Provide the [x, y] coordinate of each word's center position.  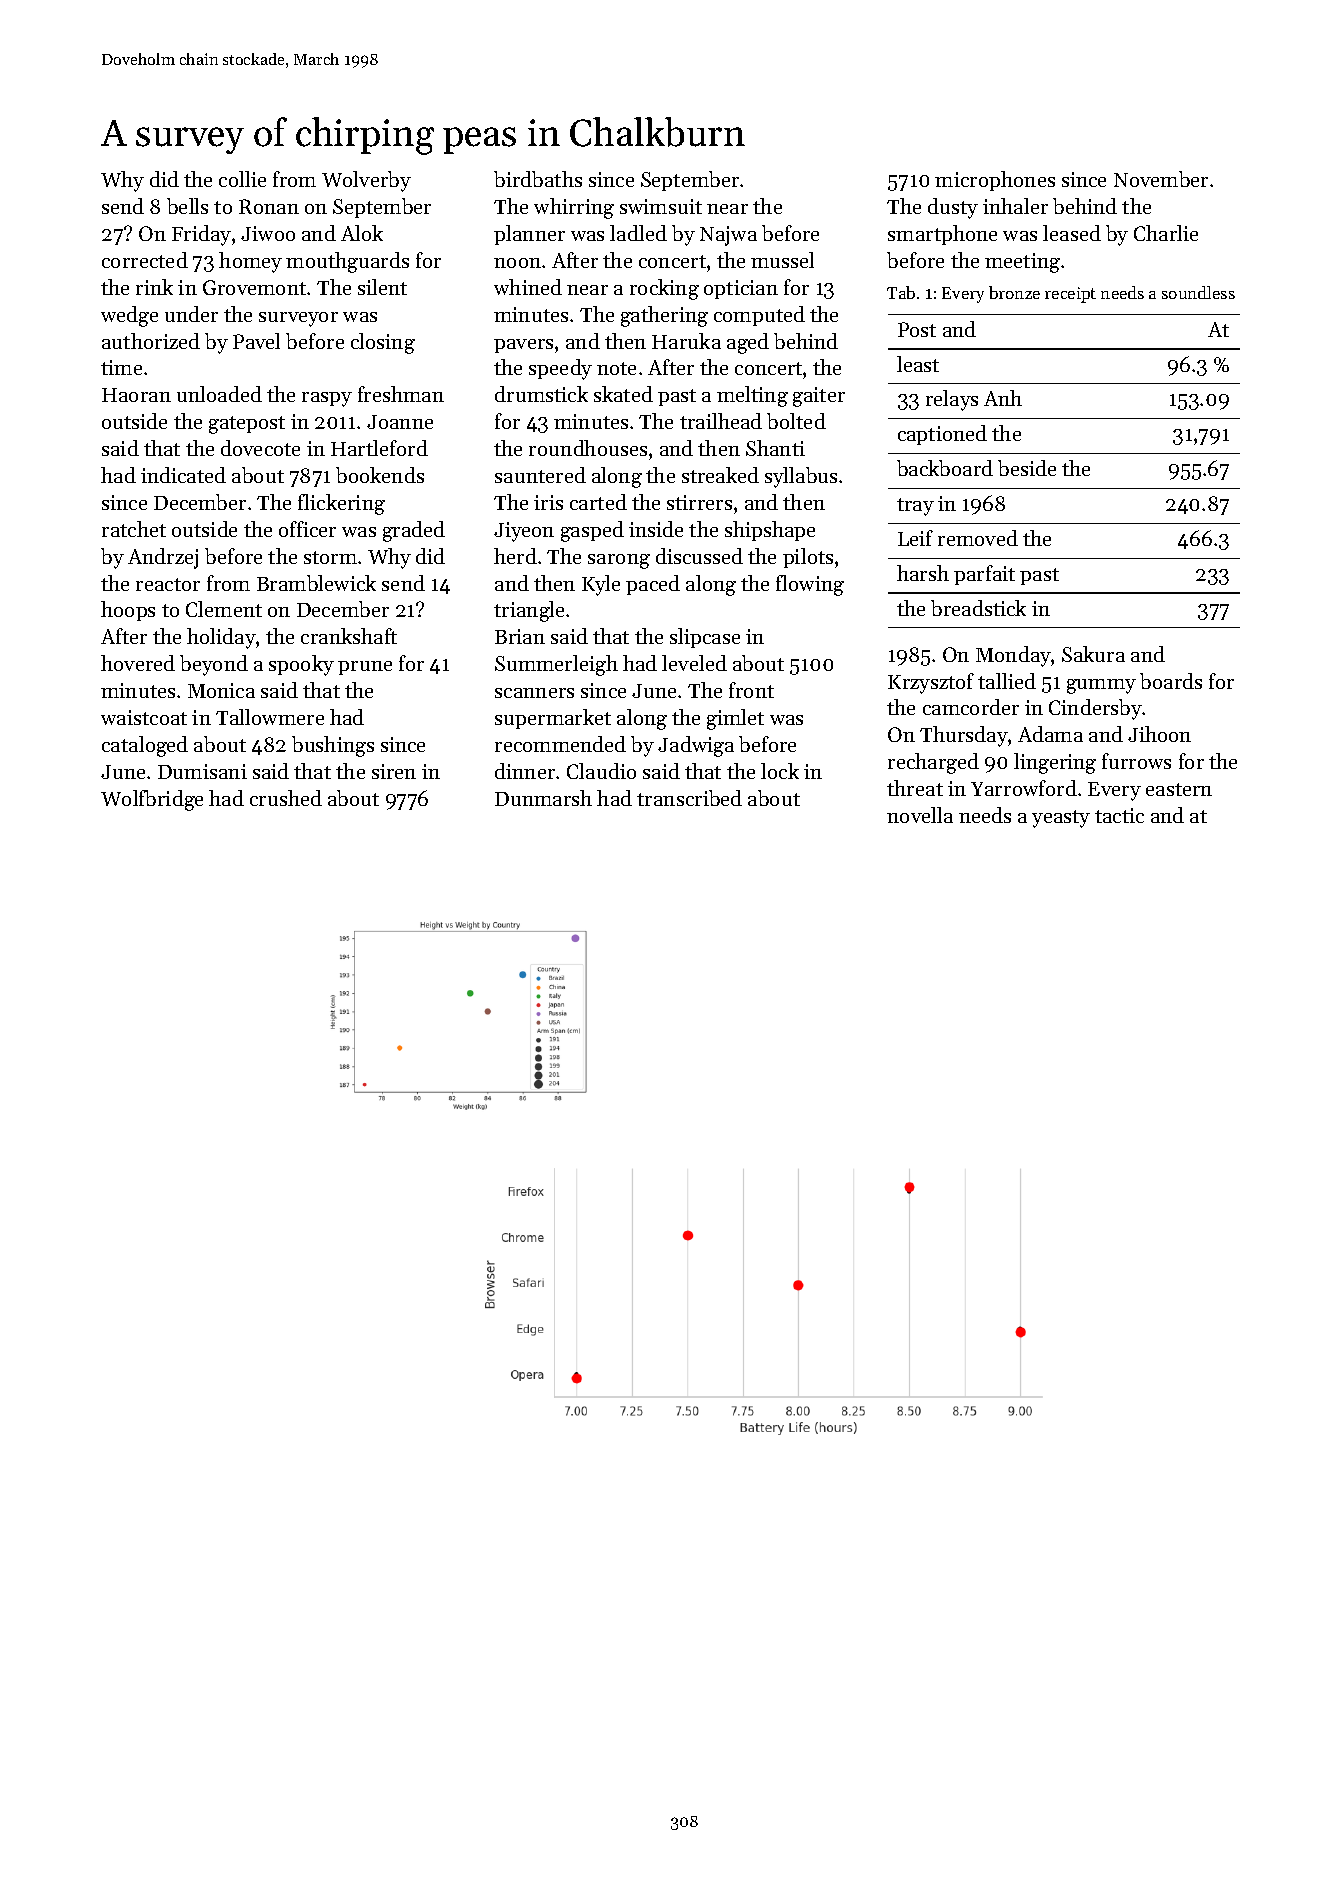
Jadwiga [696, 746]
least [918, 364]
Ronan [269, 206]
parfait [984, 575]
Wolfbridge [152, 800]
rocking [664, 289]
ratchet [134, 529]
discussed [699, 556]
